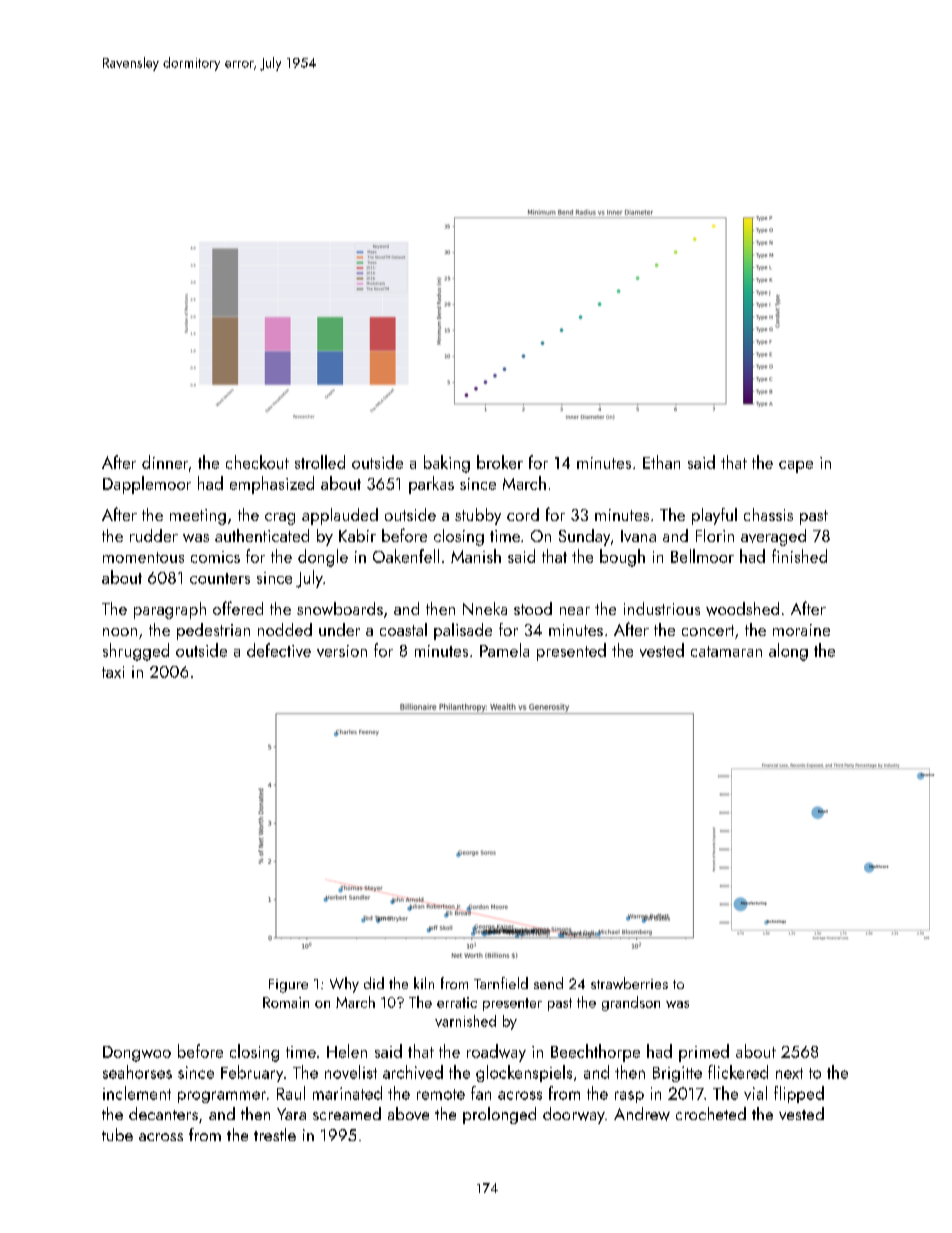 Image resolution: width=952 pixels, height=1233 pixels. What do you see at coordinates (147, 485) in the page?
I see `Dapplemoor` at bounding box center [147, 485].
